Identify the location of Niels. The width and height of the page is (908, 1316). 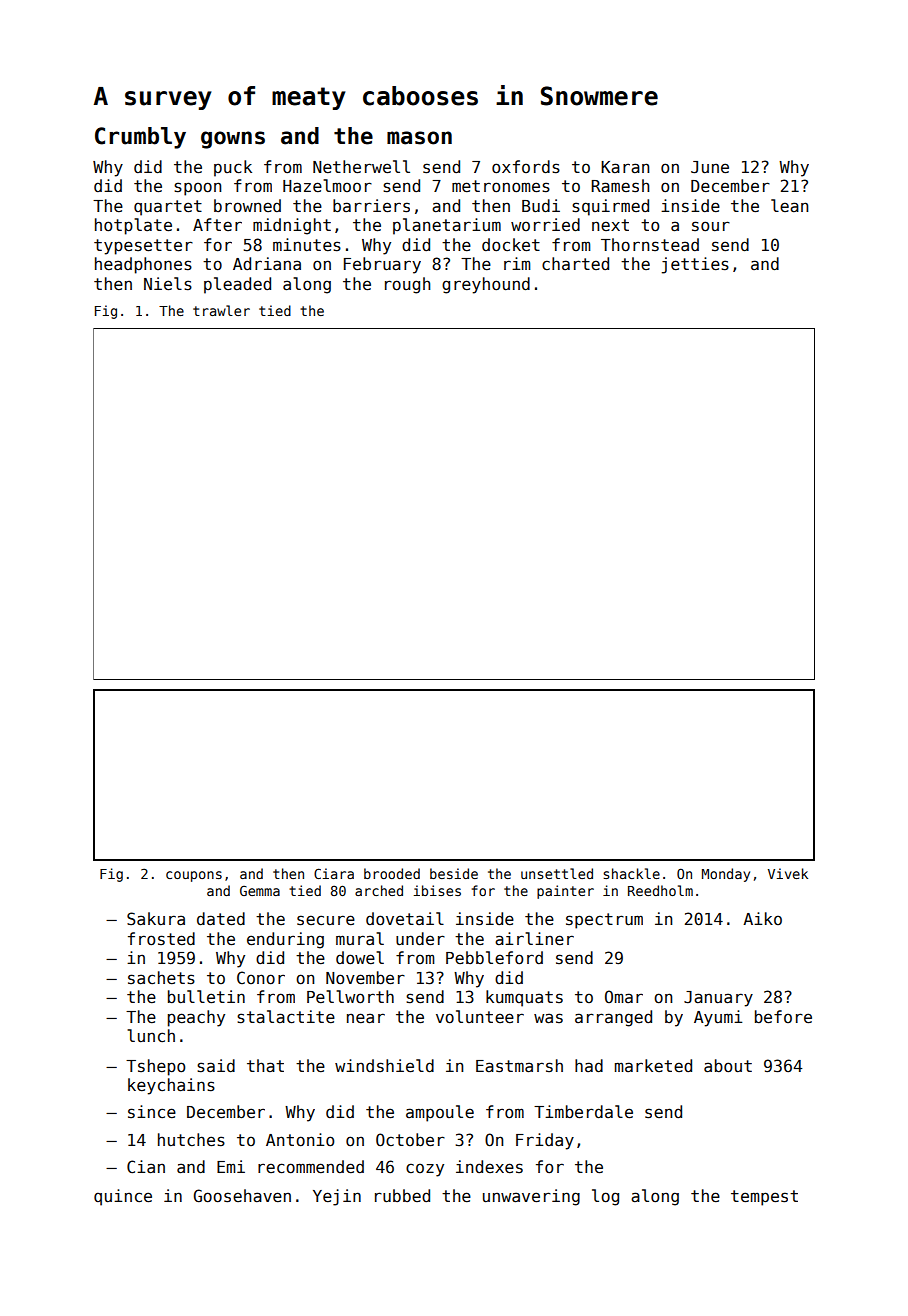
(168, 284).
